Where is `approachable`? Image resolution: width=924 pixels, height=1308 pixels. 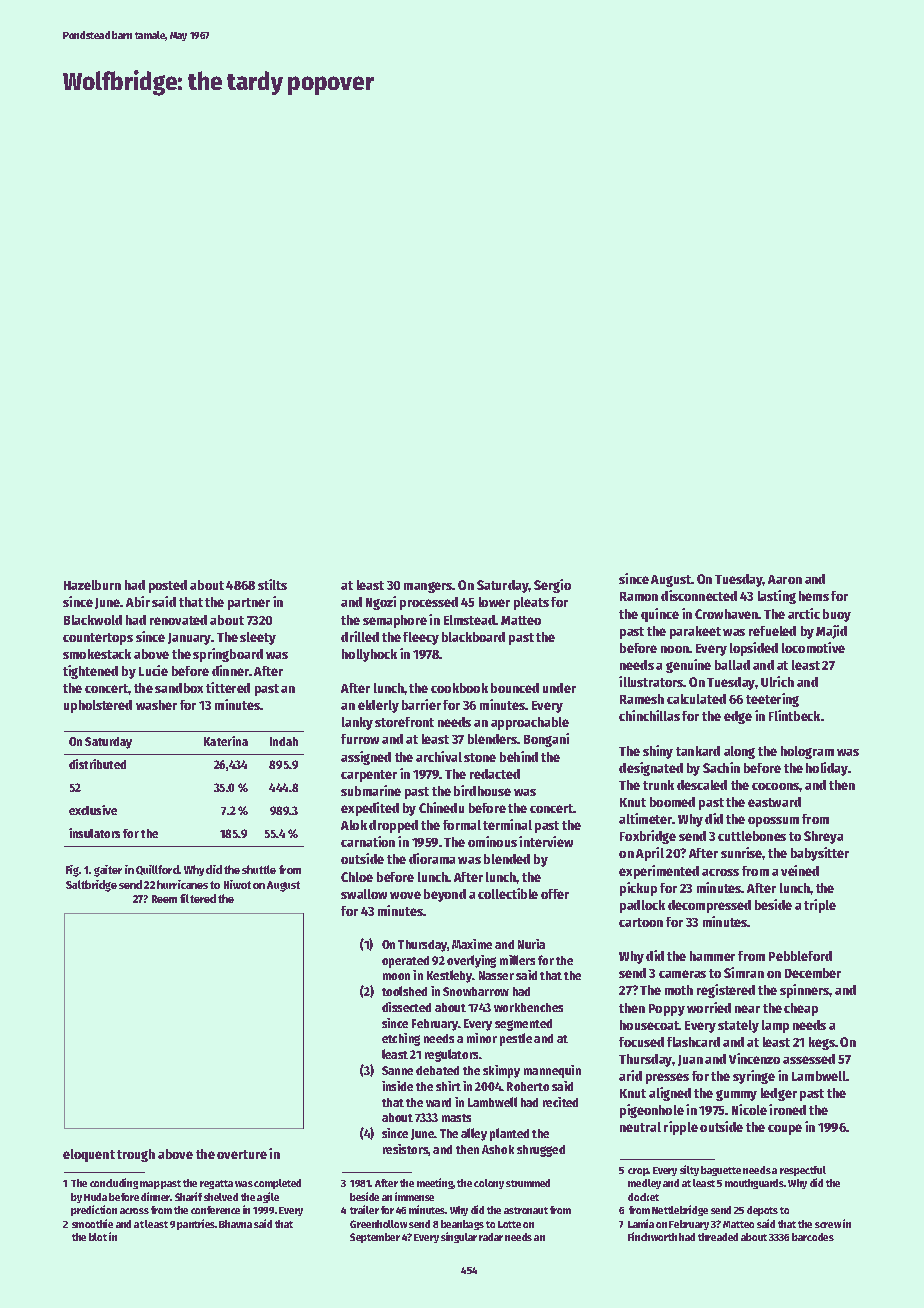
approachable is located at coordinates (530, 723).
